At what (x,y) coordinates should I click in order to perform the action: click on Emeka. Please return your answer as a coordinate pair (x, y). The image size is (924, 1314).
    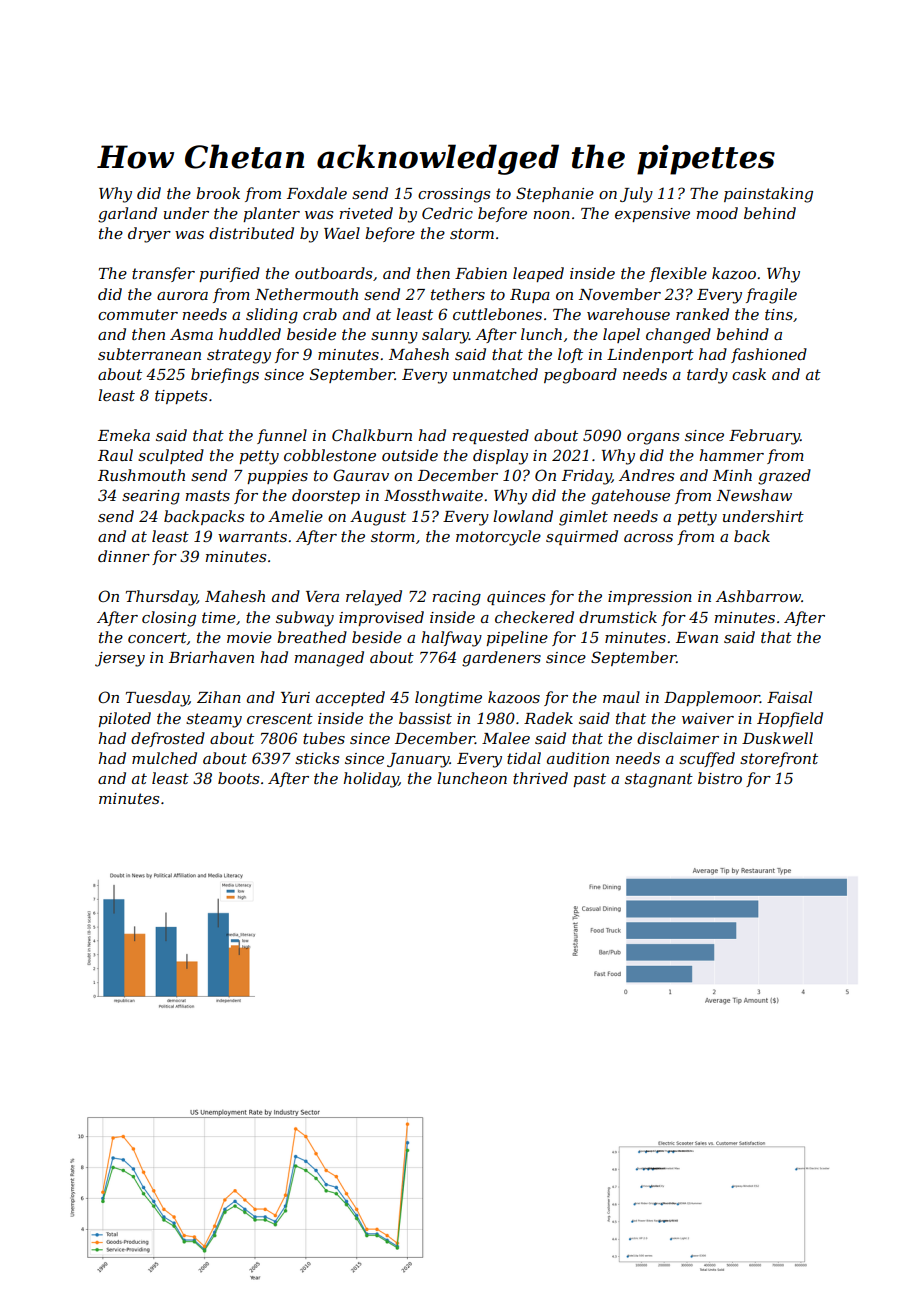
    Looking at the image, I should click on (124, 435).
